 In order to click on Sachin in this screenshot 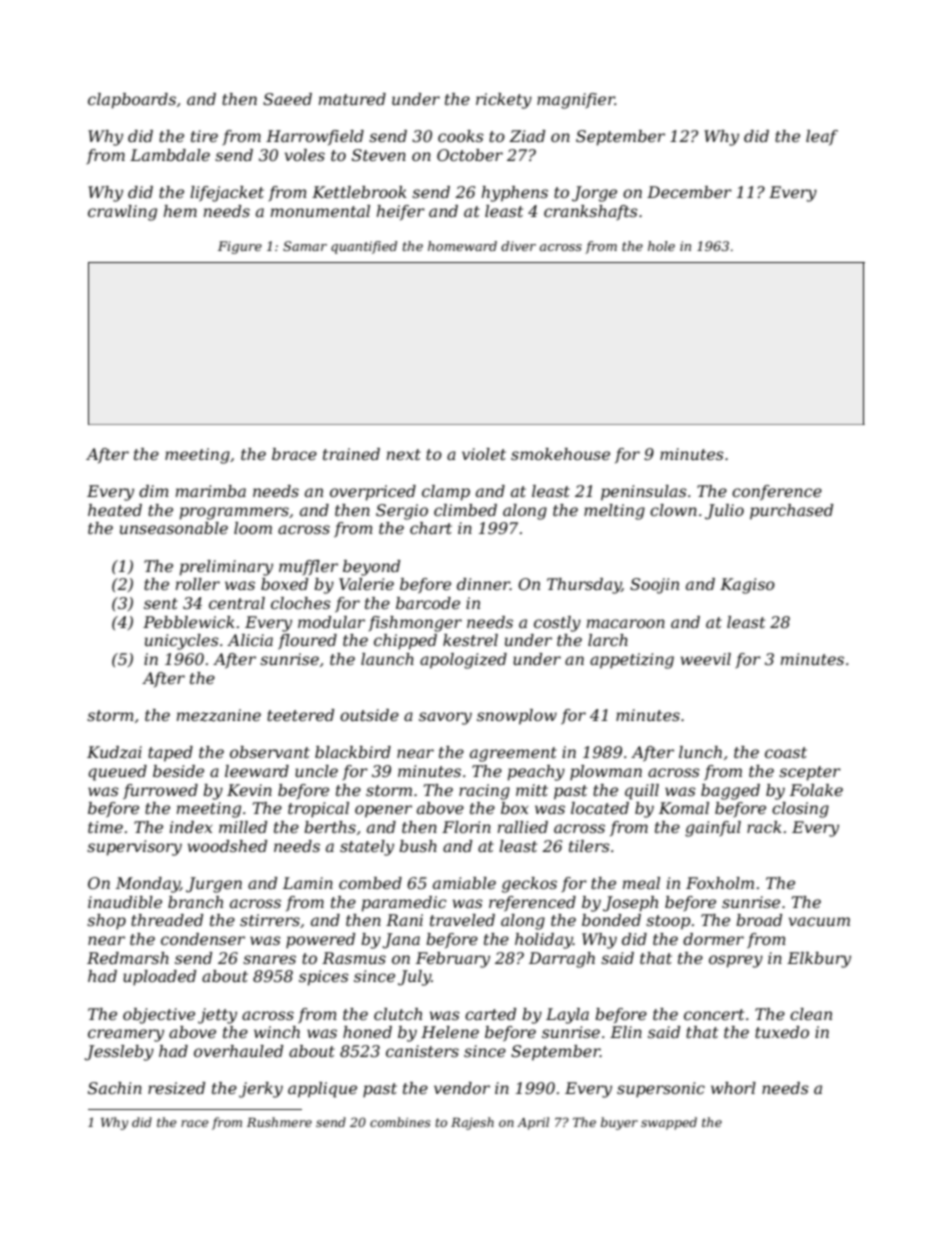, I will do `click(115, 1088)`.
